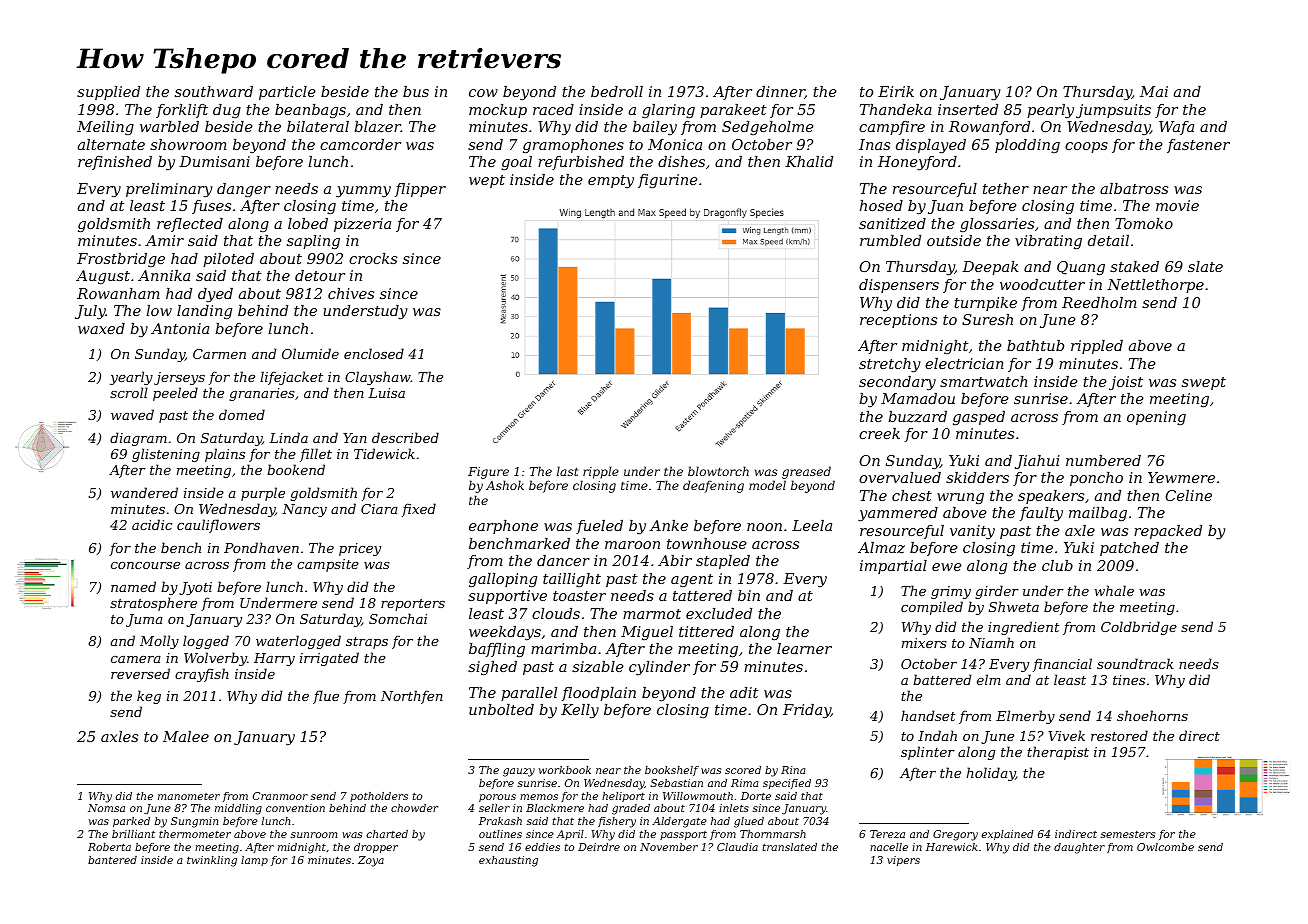  Describe the element at coordinates (112, 860) in the screenshot. I see `bantered` at that location.
